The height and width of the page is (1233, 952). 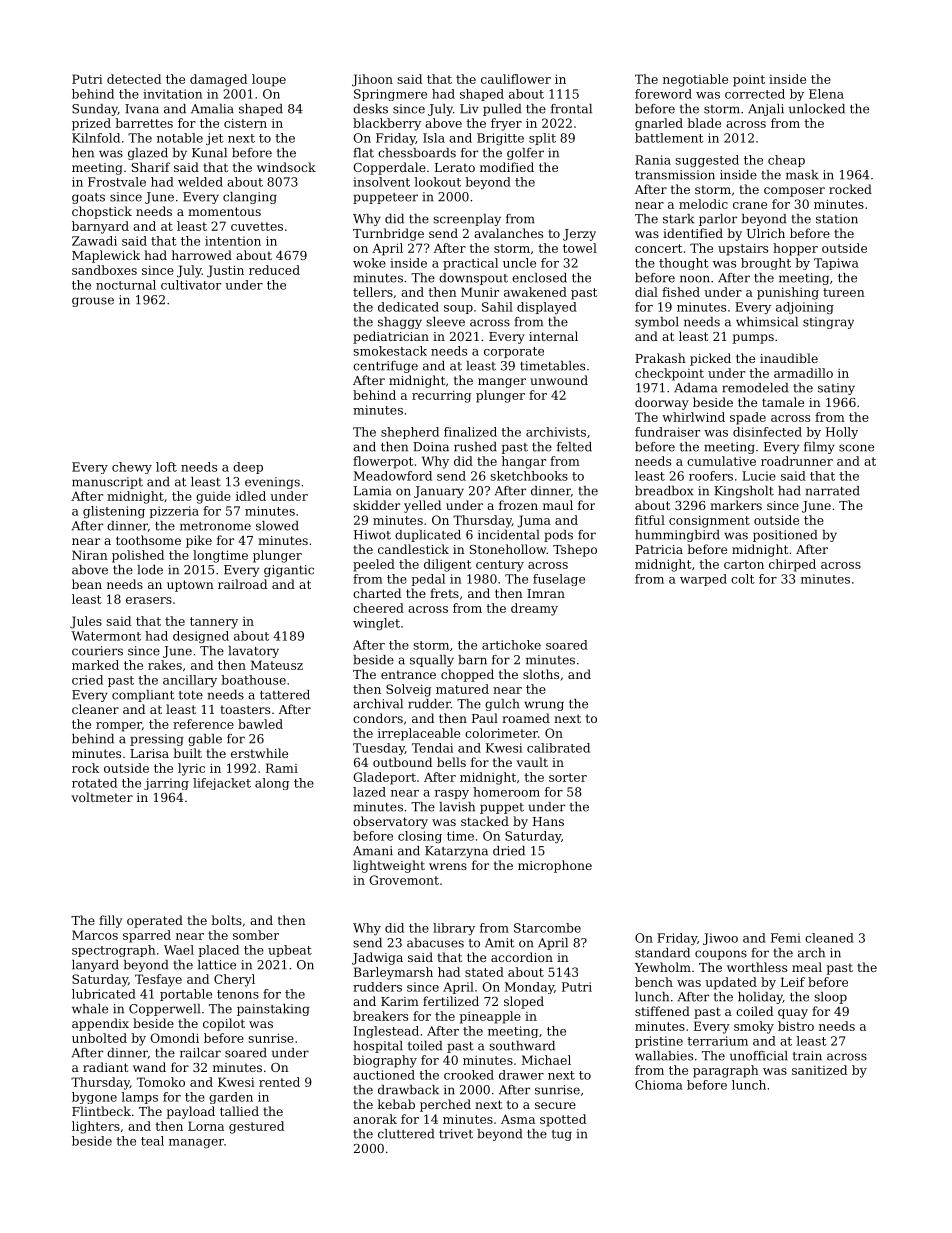 I want to click on loupe, so click(x=269, y=80).
